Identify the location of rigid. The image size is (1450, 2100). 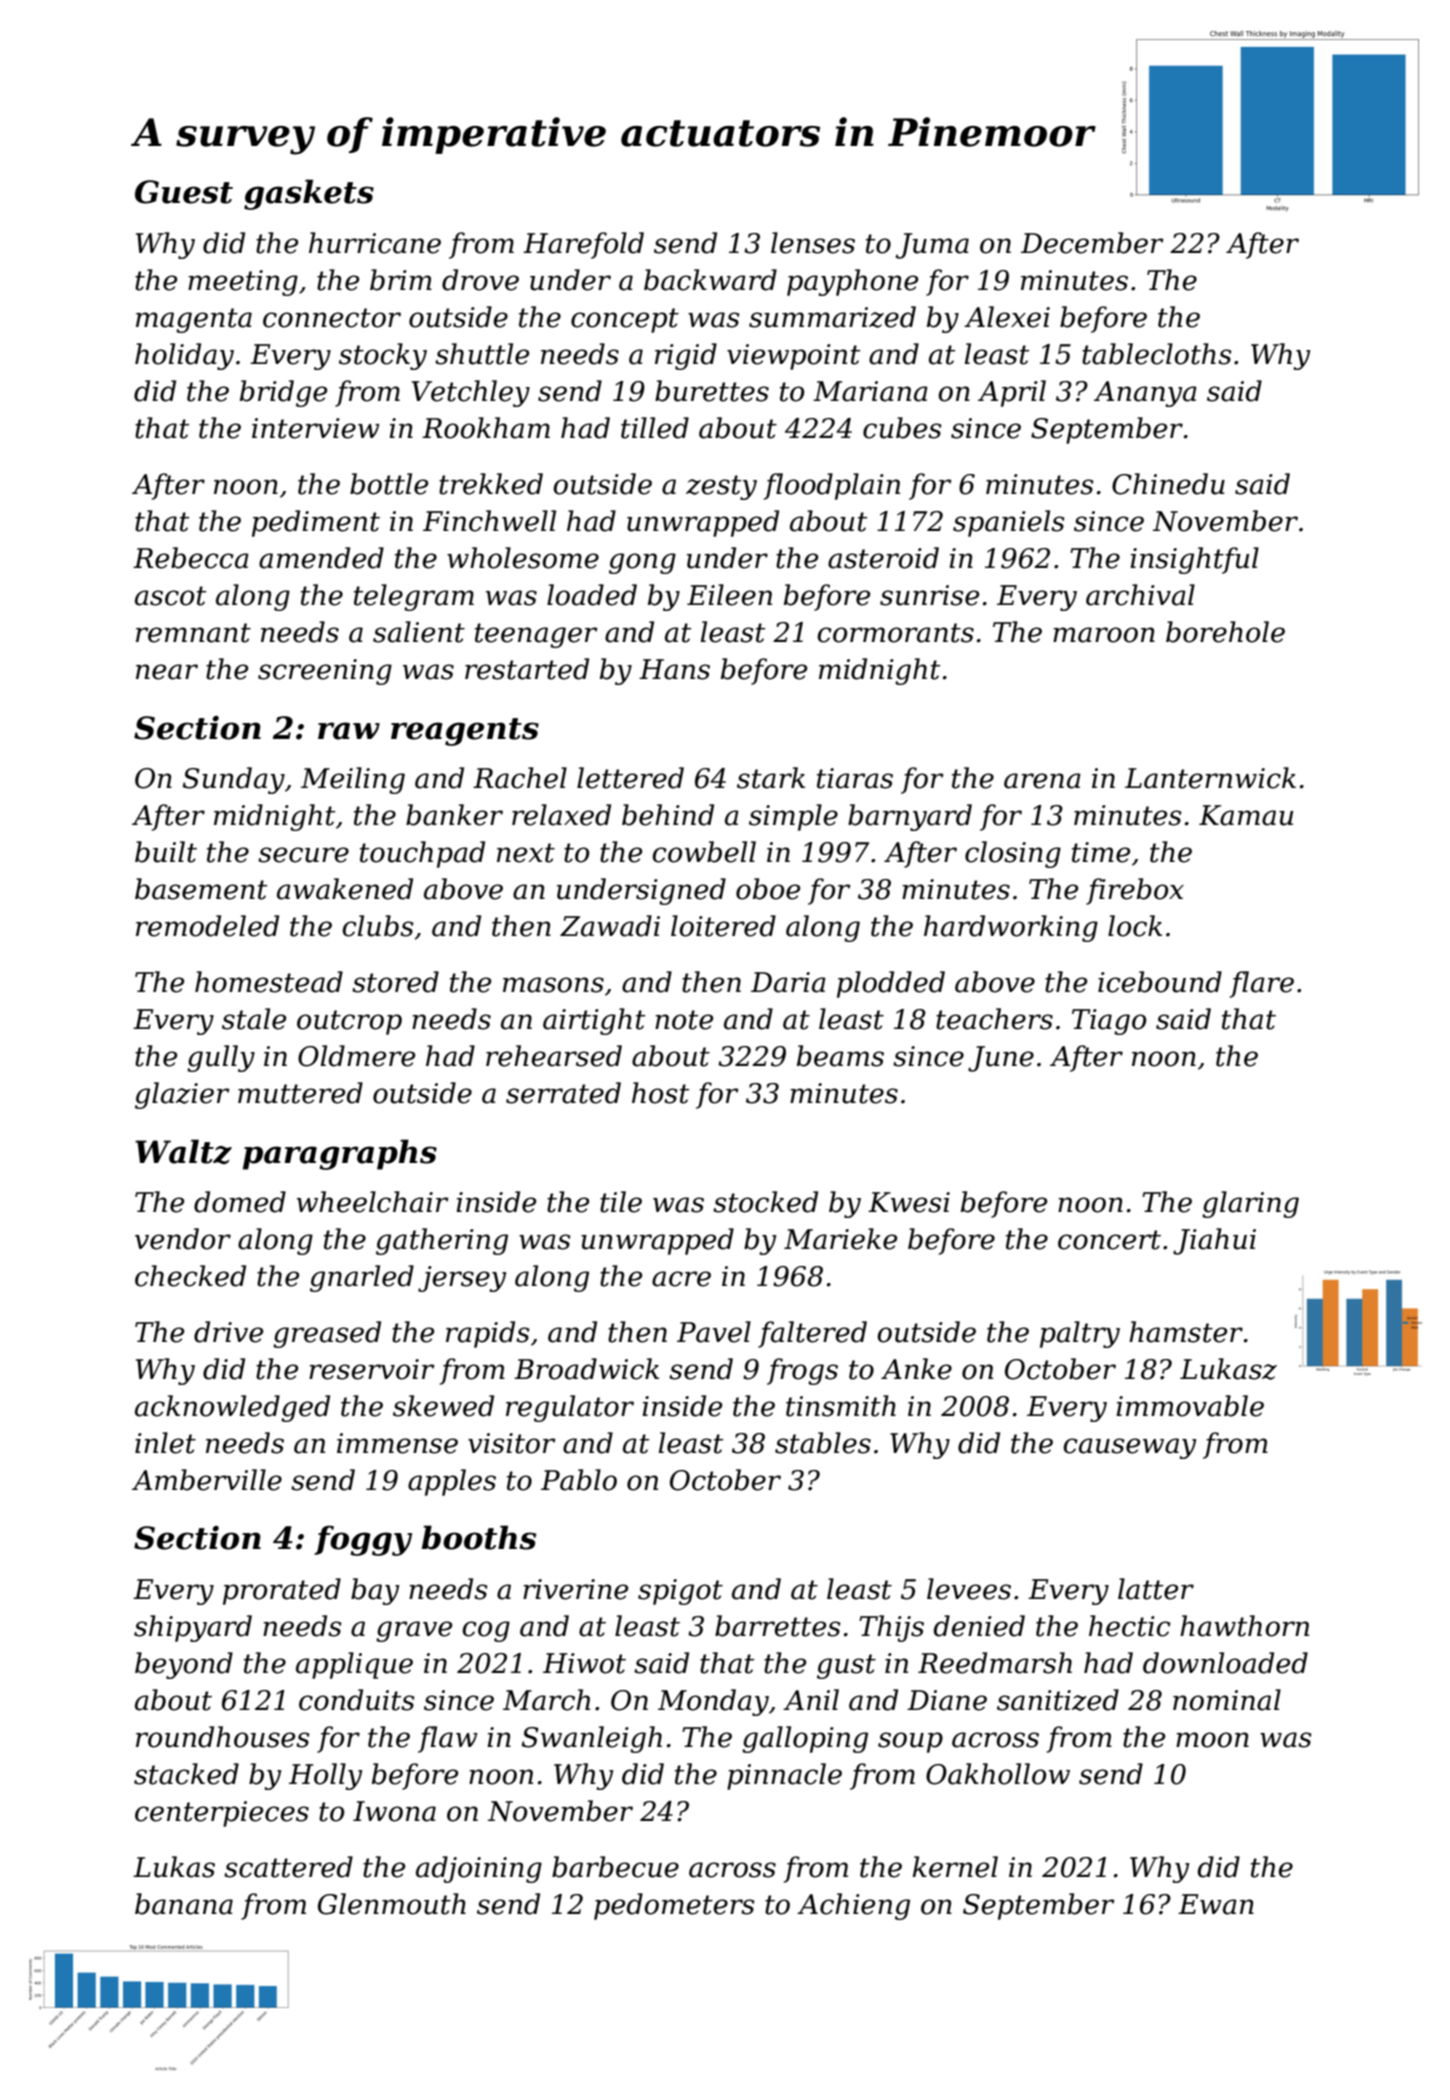
(686, 356).
